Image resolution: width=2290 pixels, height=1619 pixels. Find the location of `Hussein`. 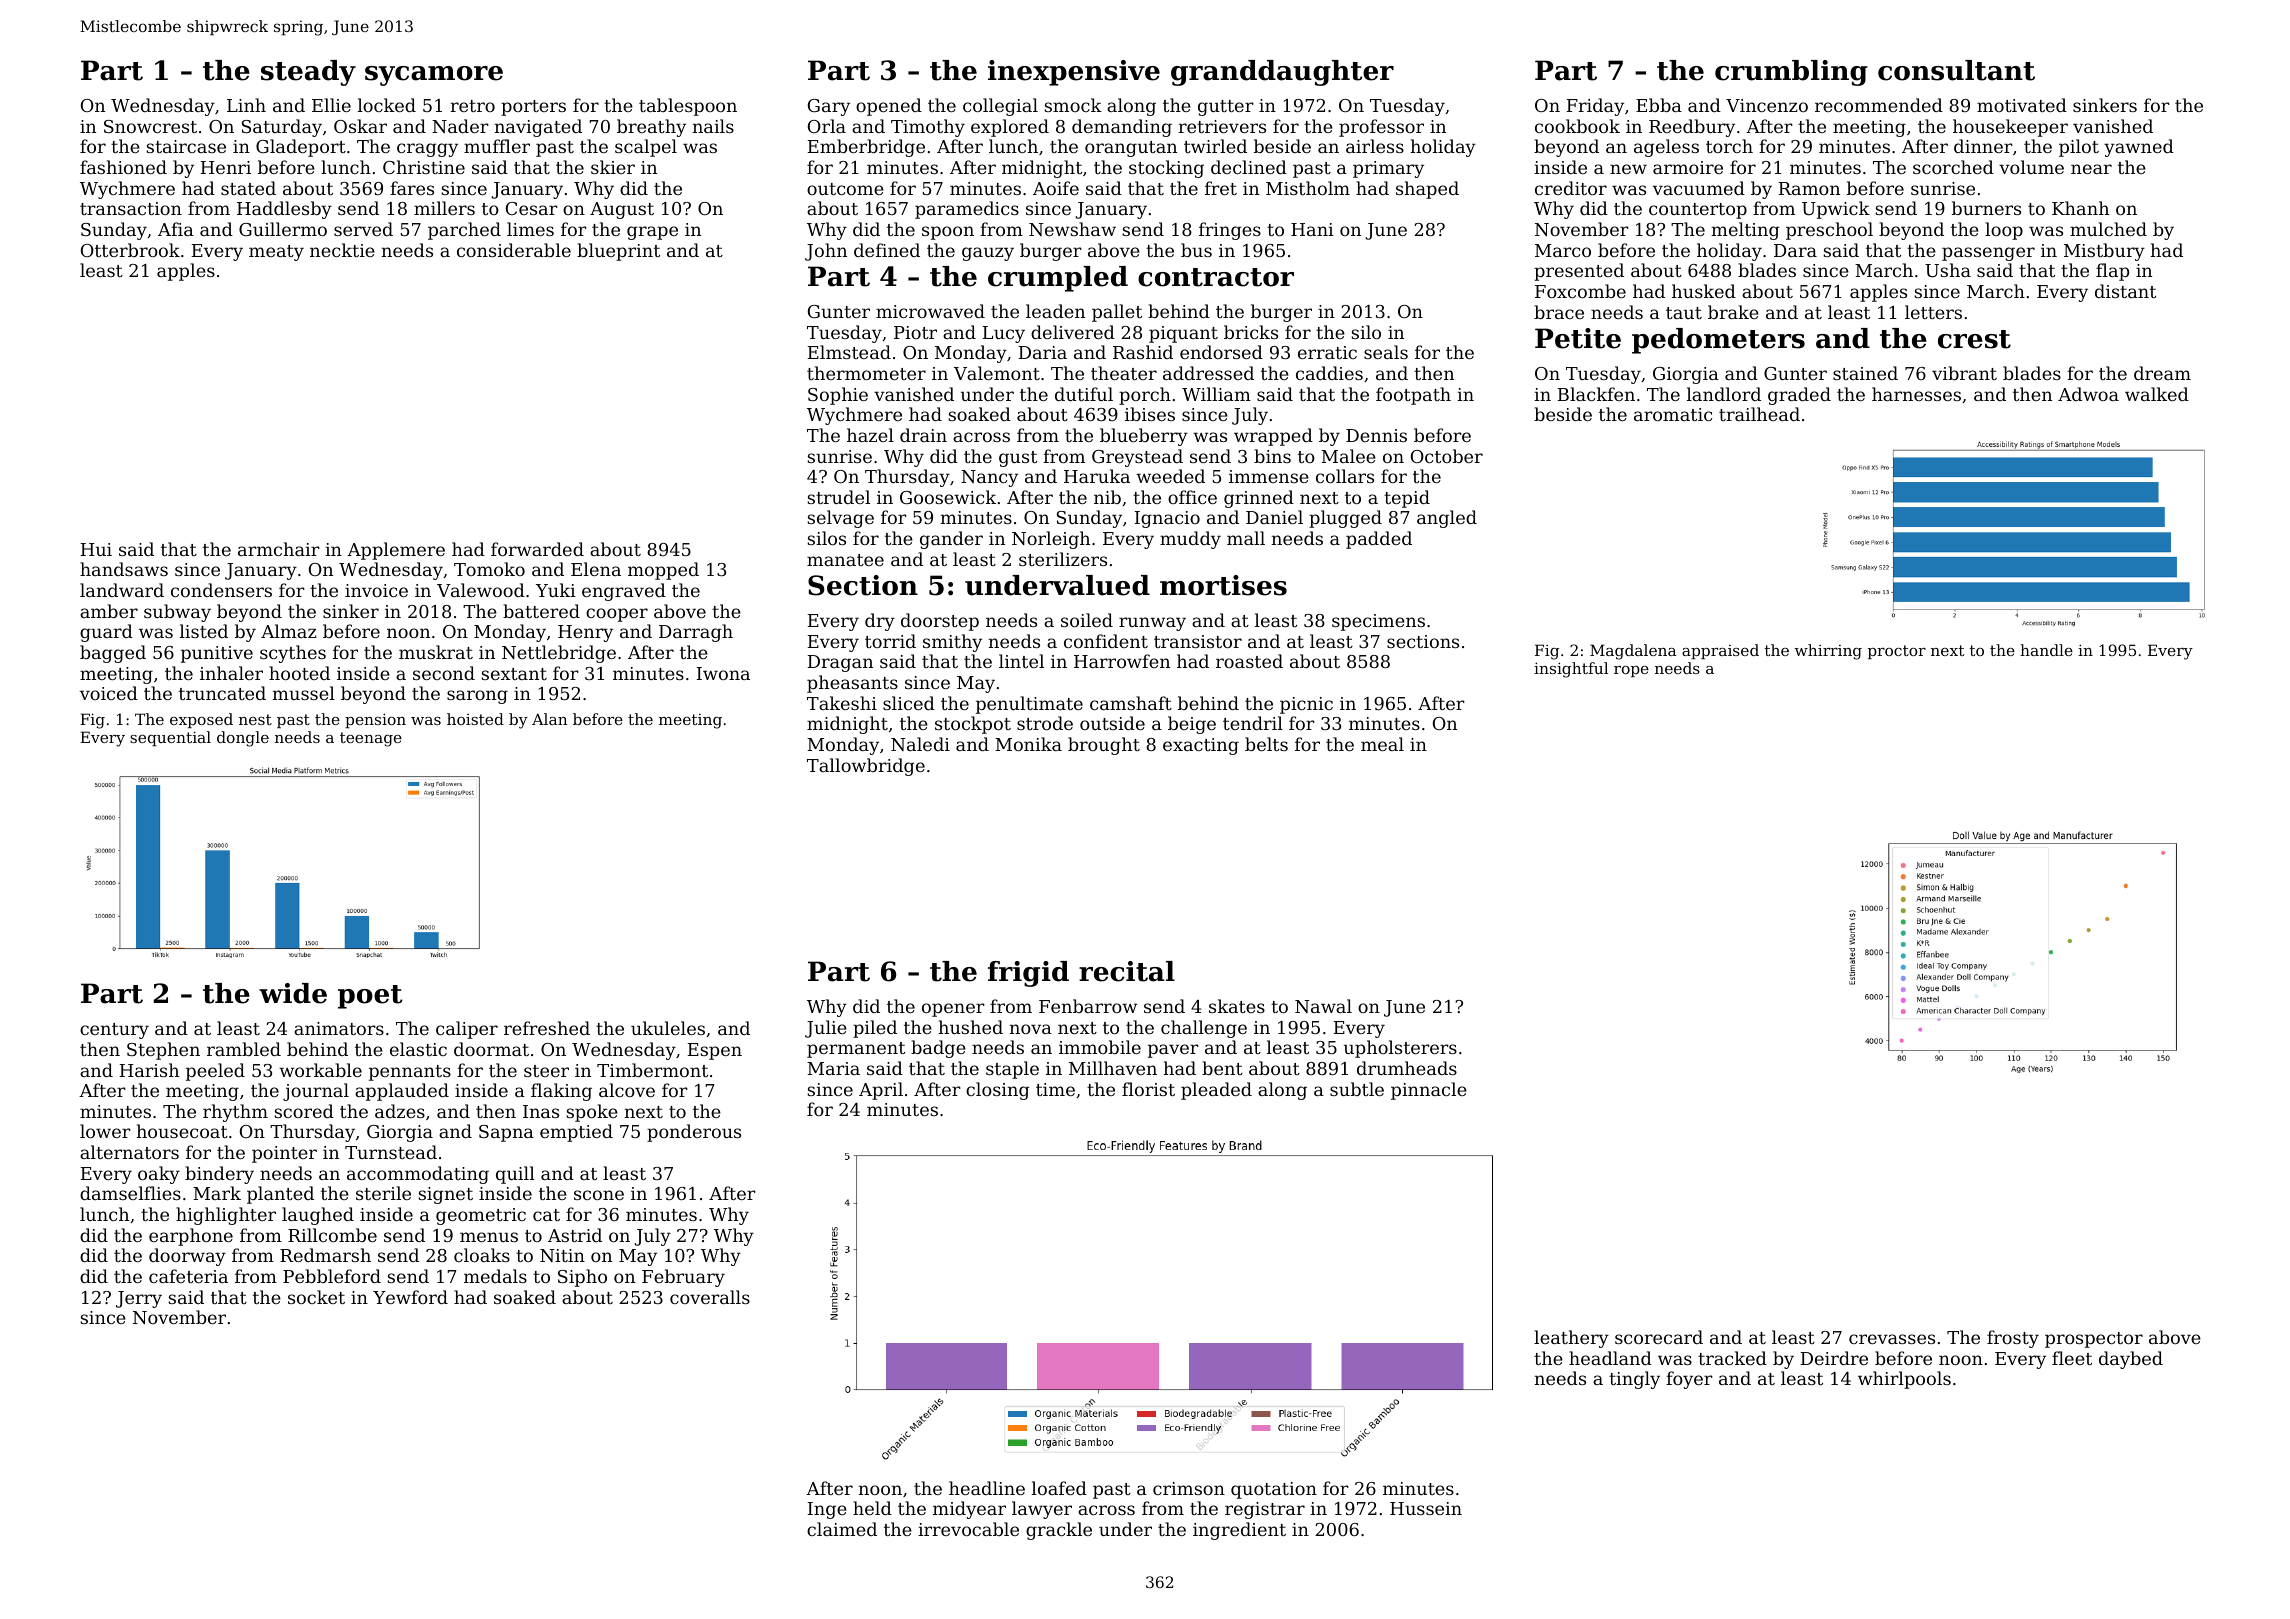

Hussein is located at coordinates (1426, 1508).
